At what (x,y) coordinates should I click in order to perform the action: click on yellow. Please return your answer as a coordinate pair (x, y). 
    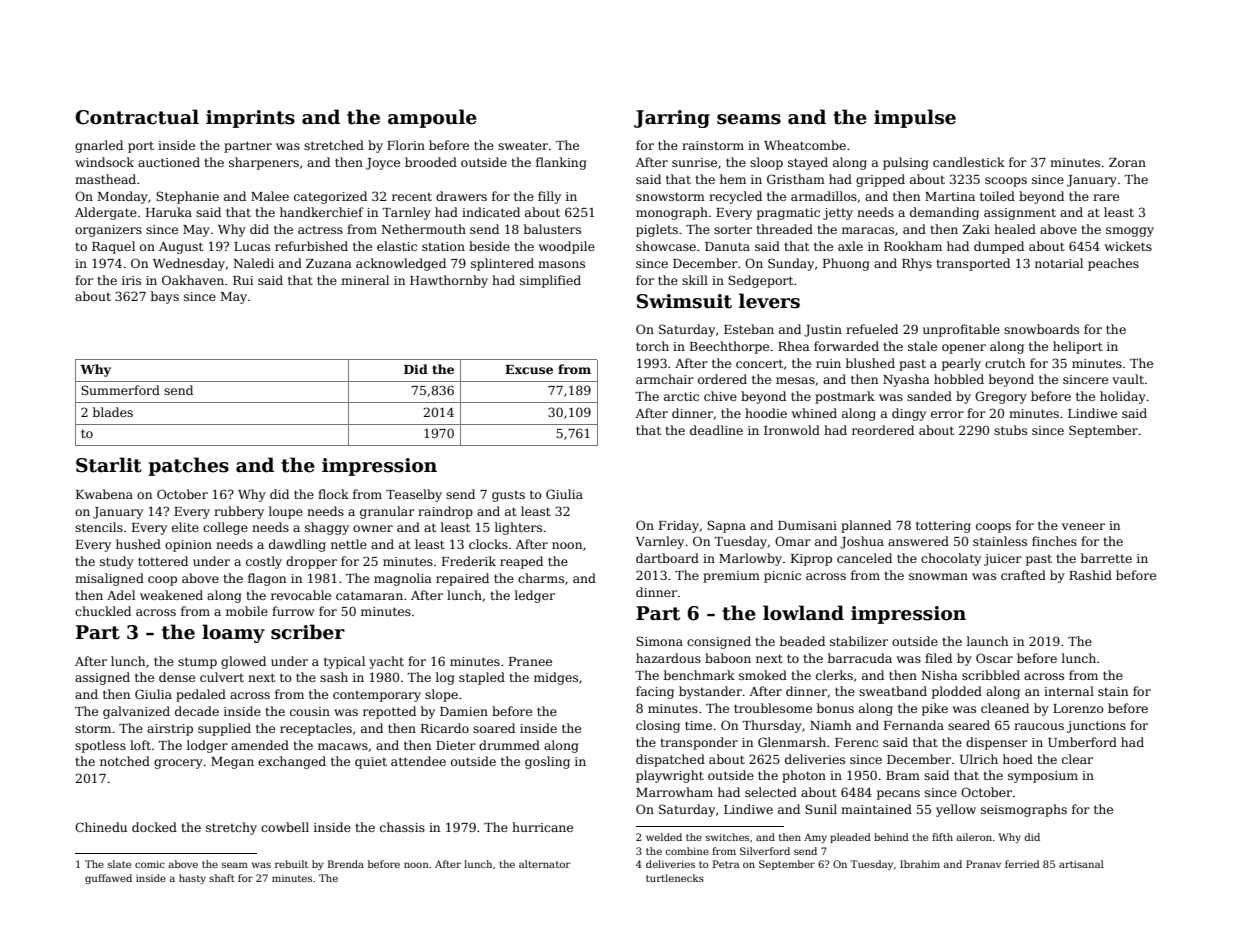
    Looking at the image, I should click on (956, 810).
